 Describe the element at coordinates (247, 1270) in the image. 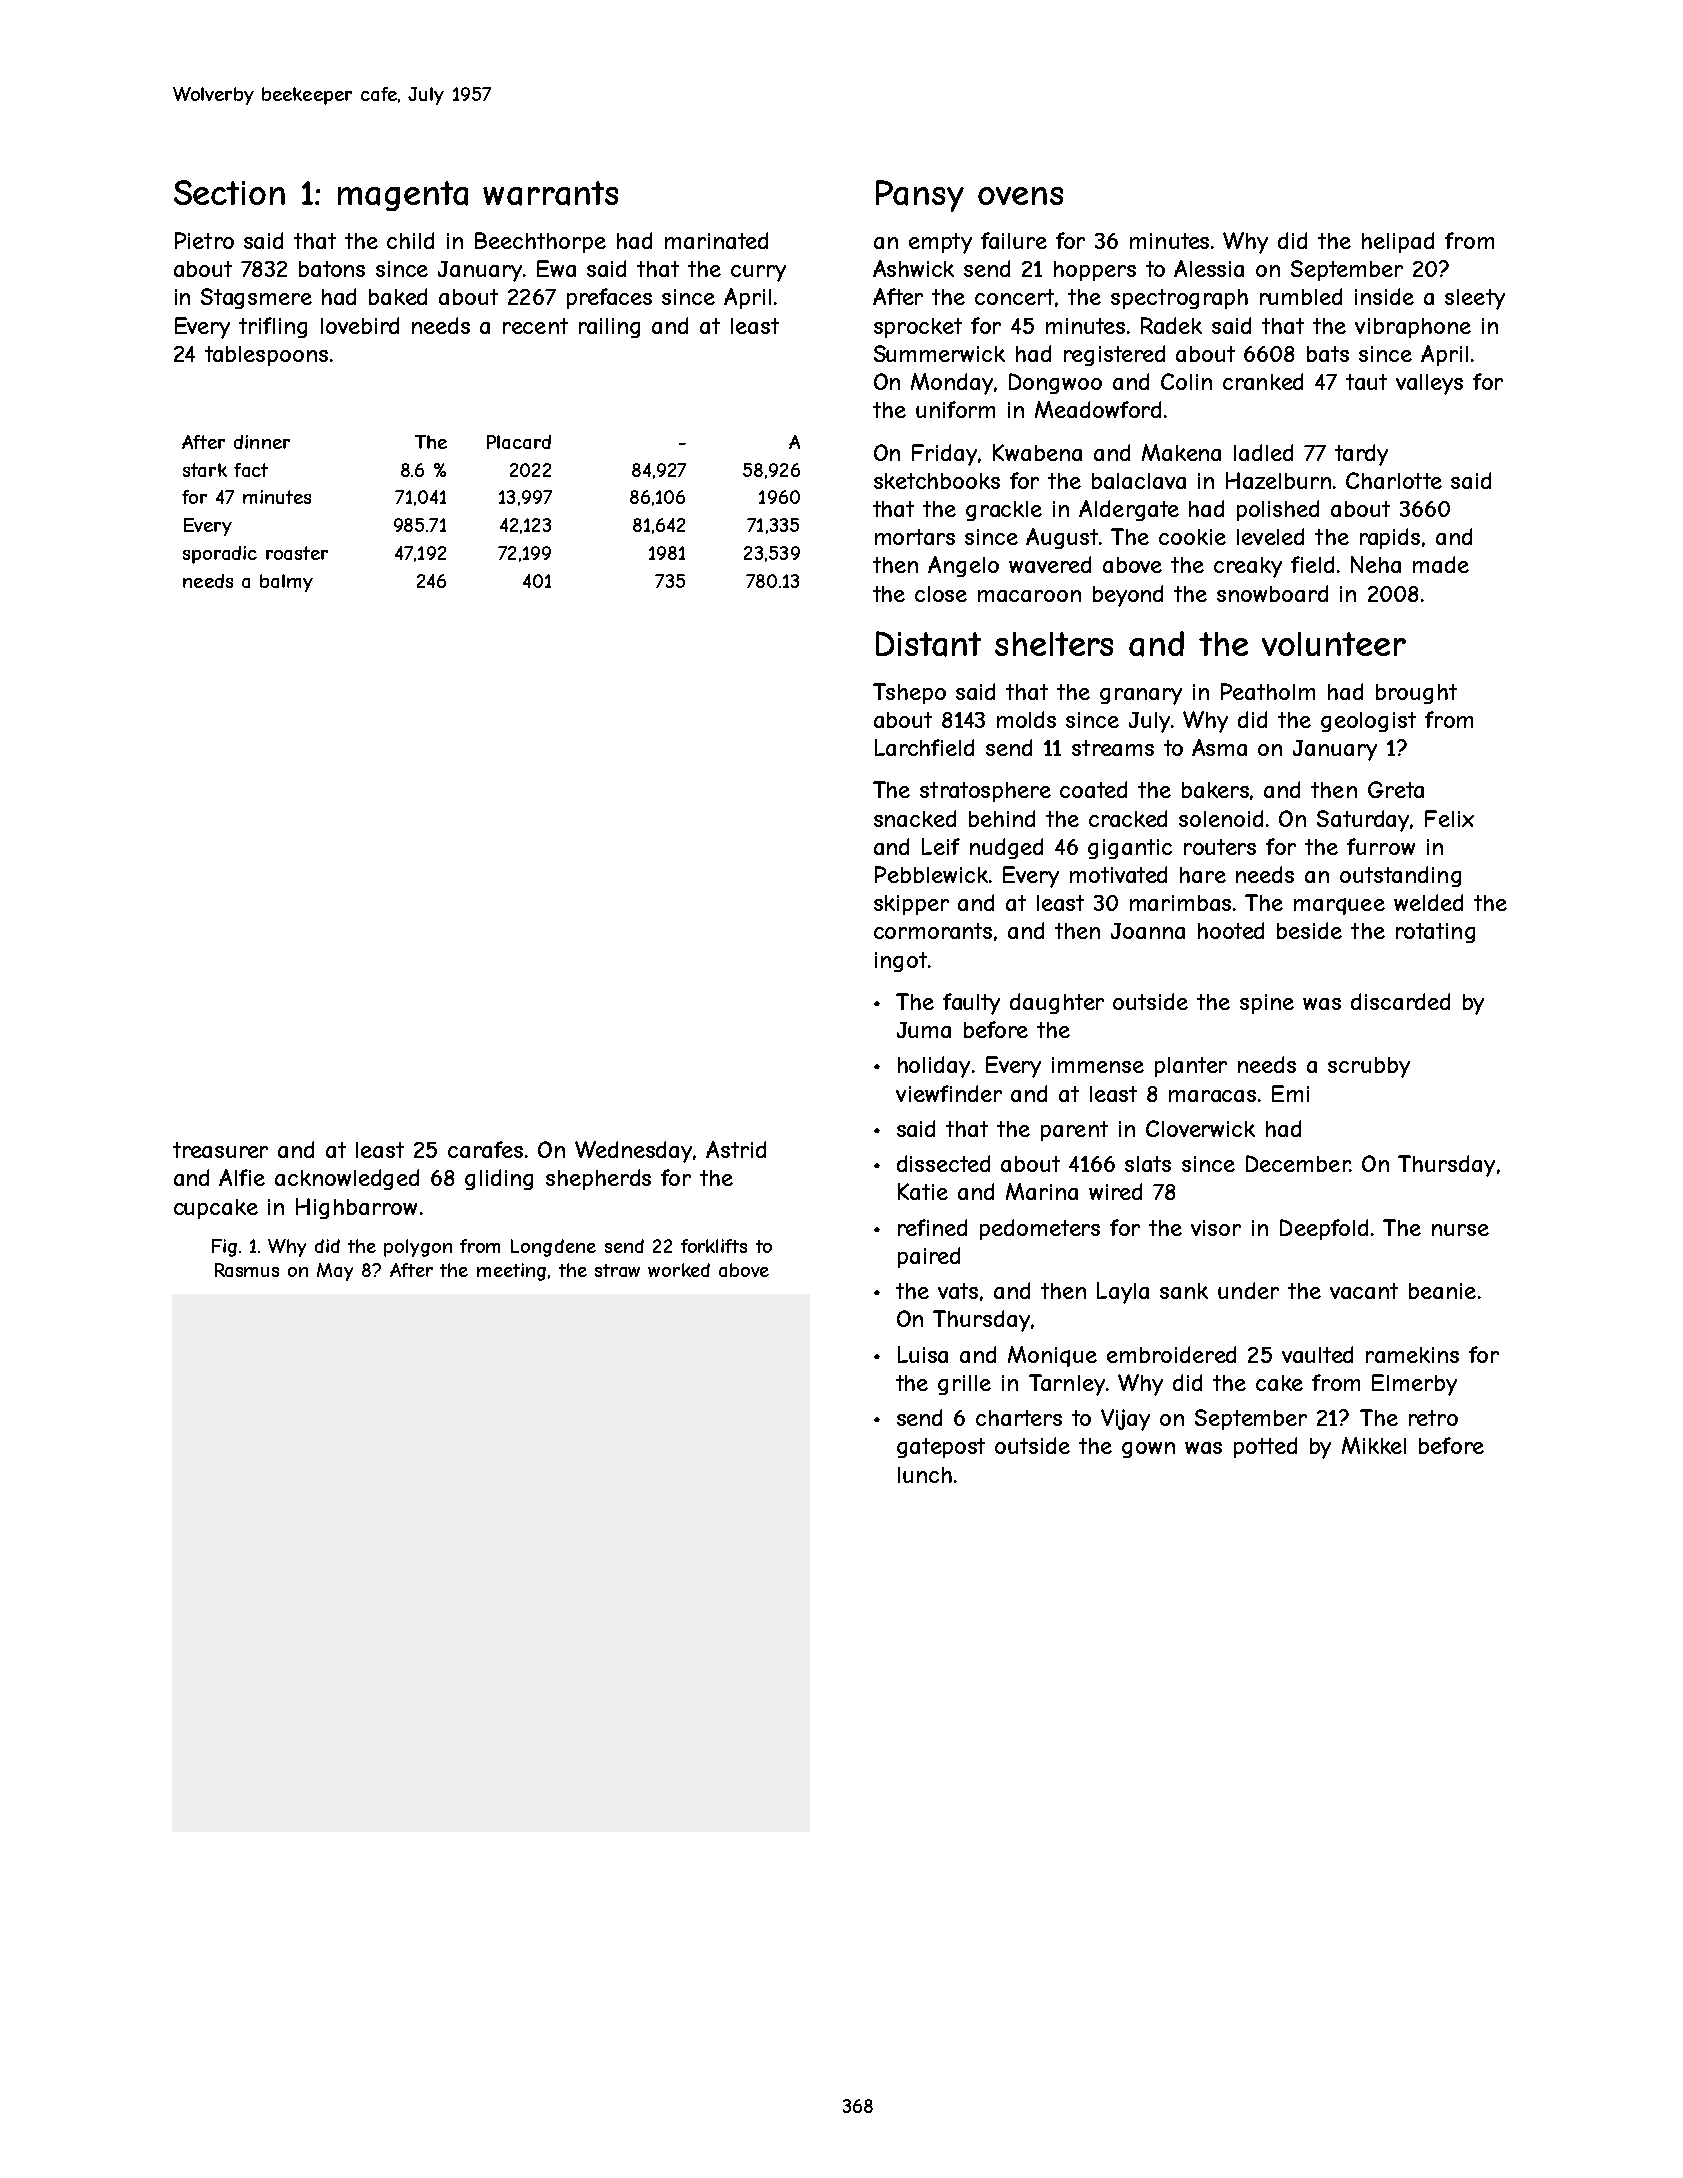

I see `Rasmus` at that location.
